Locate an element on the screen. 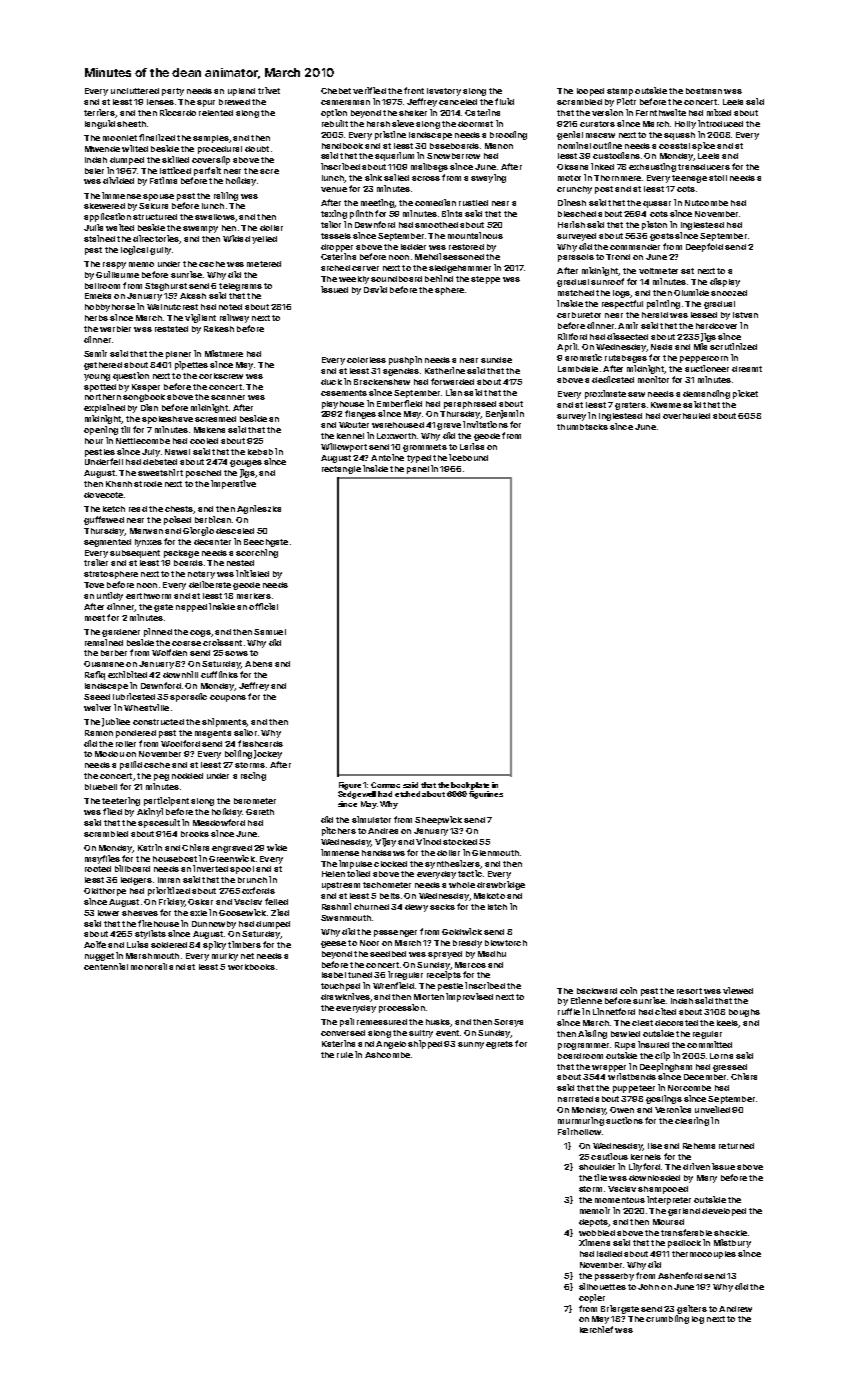 This screenshot has height=1400, width=849. panel is located at coordinates (418, 470).
